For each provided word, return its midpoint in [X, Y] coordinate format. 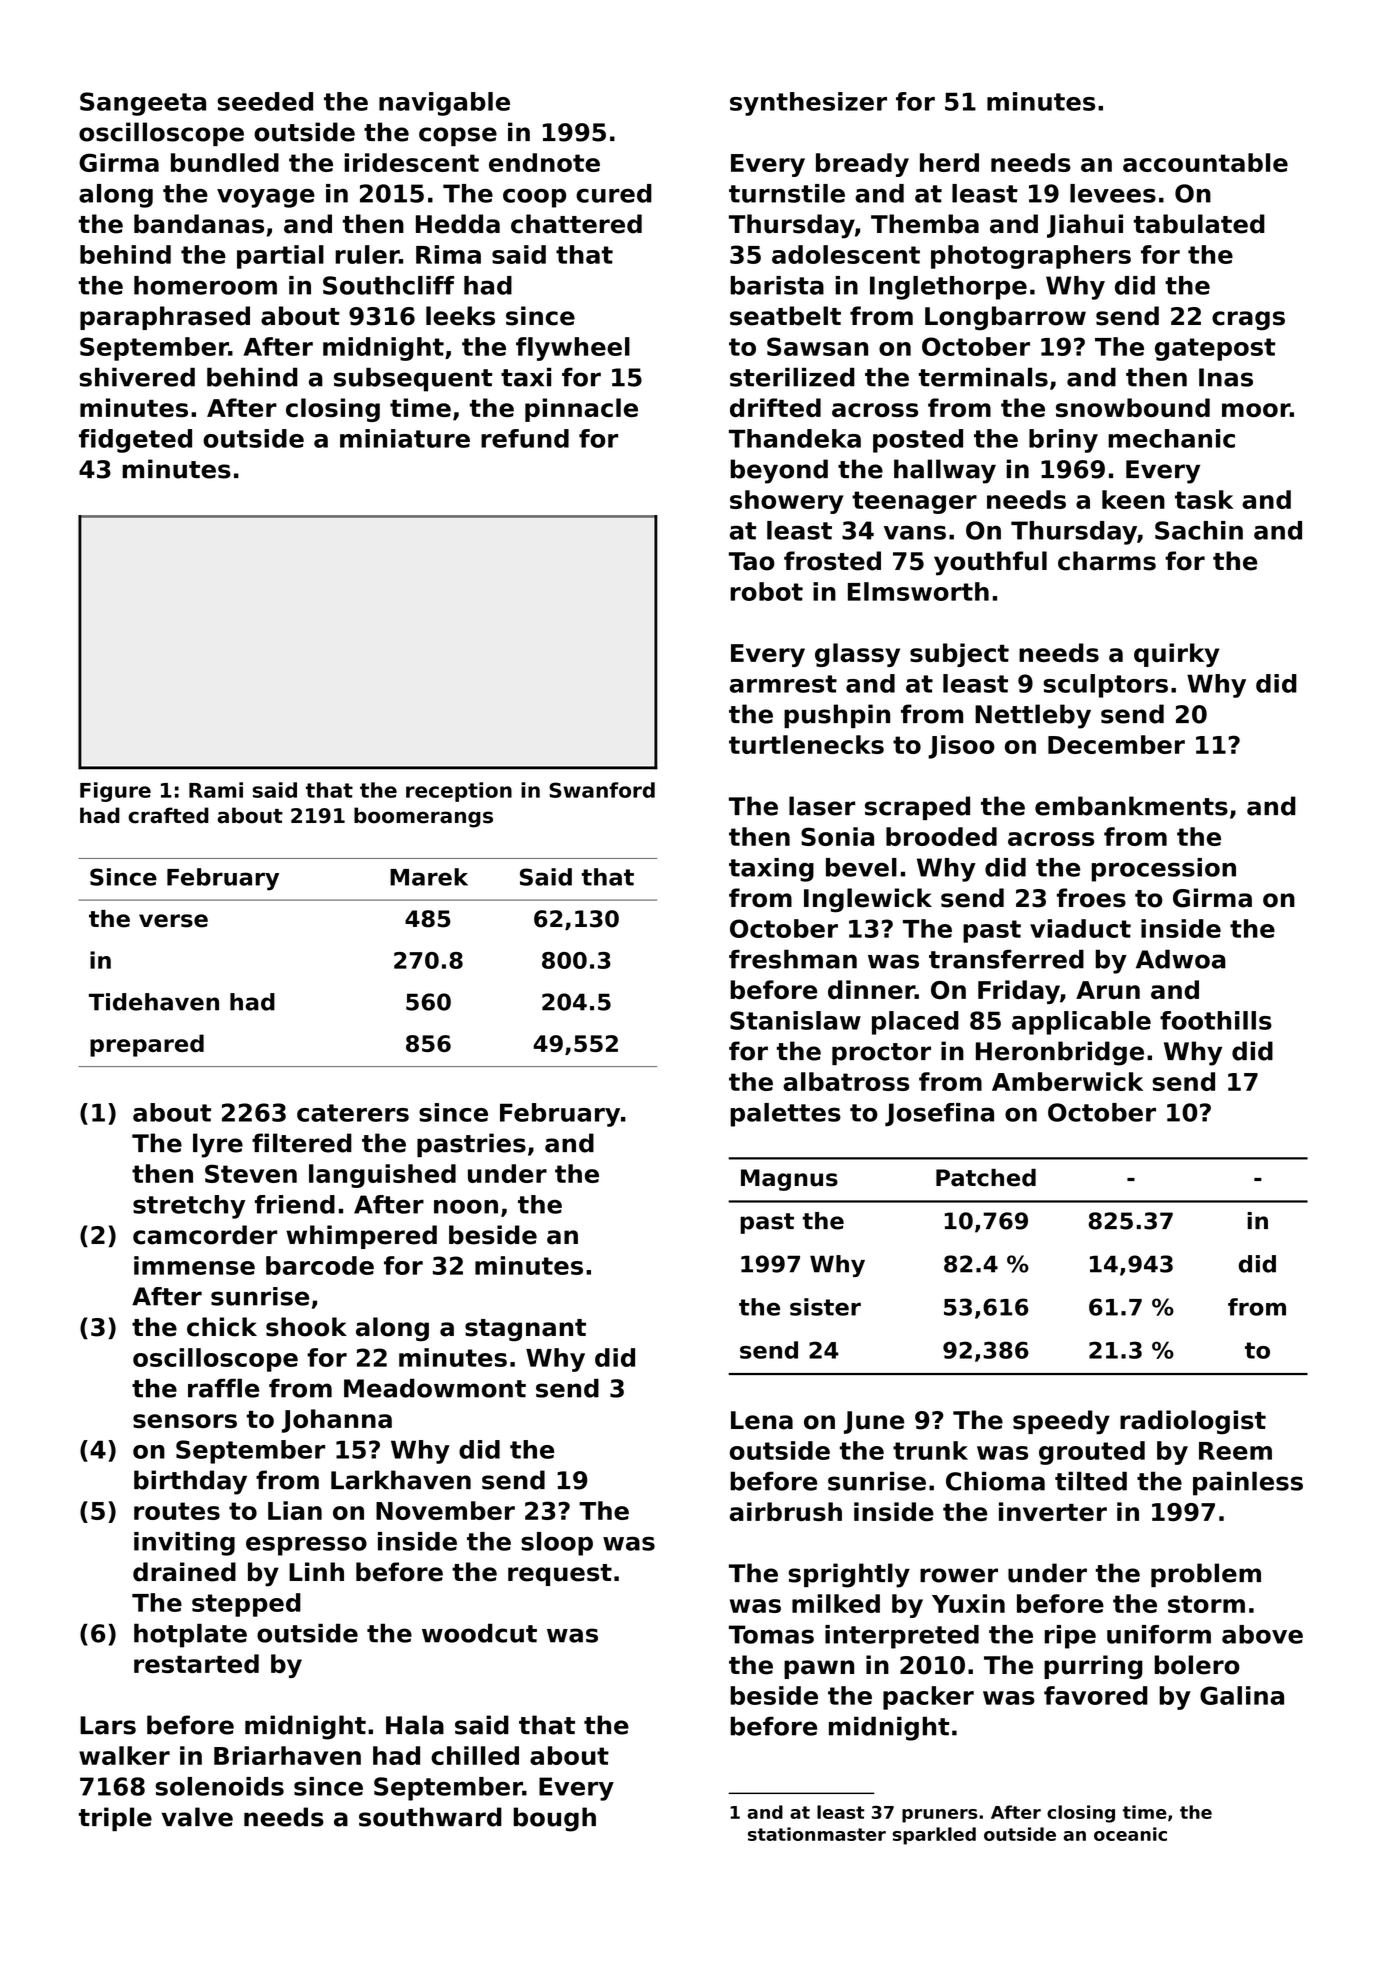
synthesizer [808, 104]
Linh [316, 1571]
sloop [557, 1544]
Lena [762, 1420]
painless [1248, 1483]
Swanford [602, 790]
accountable [1205, 162]
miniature [405, 438]
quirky [1176, 655]
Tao [752, 561]
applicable [1081, 1023]
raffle [223, 1388]
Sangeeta [143, 104]
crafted [168, 815]
